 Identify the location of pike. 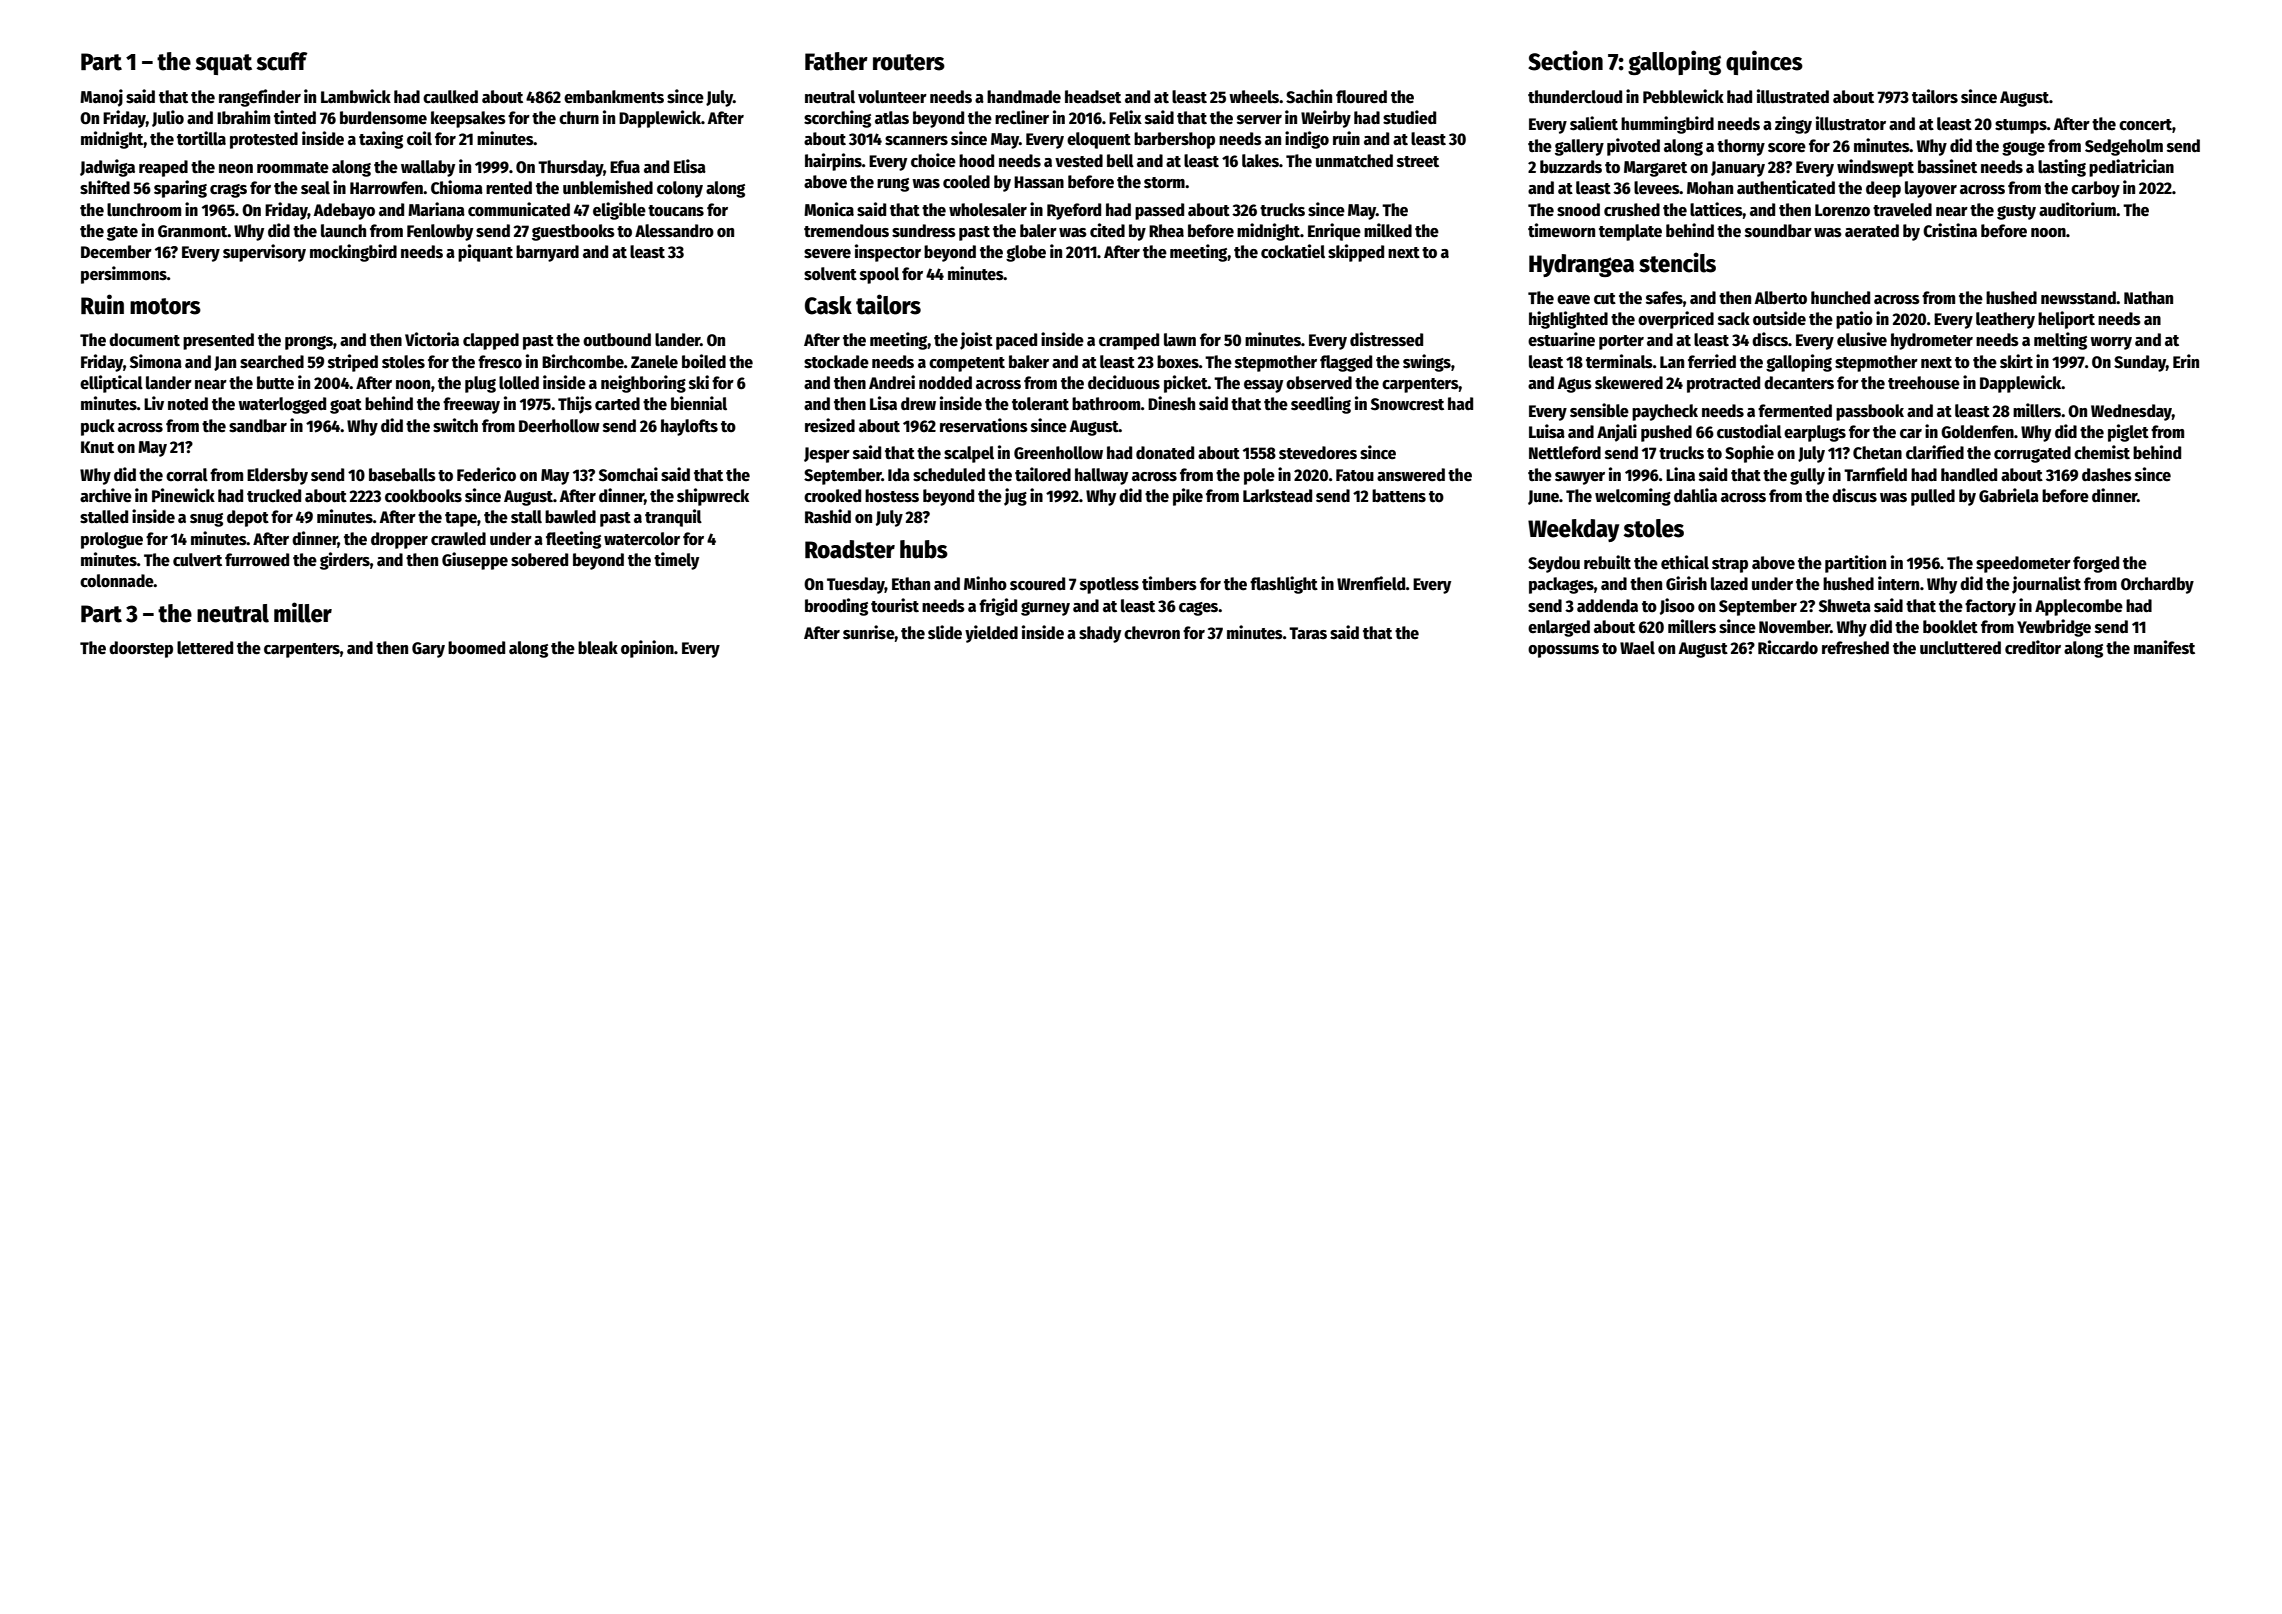
(1188, 497).
